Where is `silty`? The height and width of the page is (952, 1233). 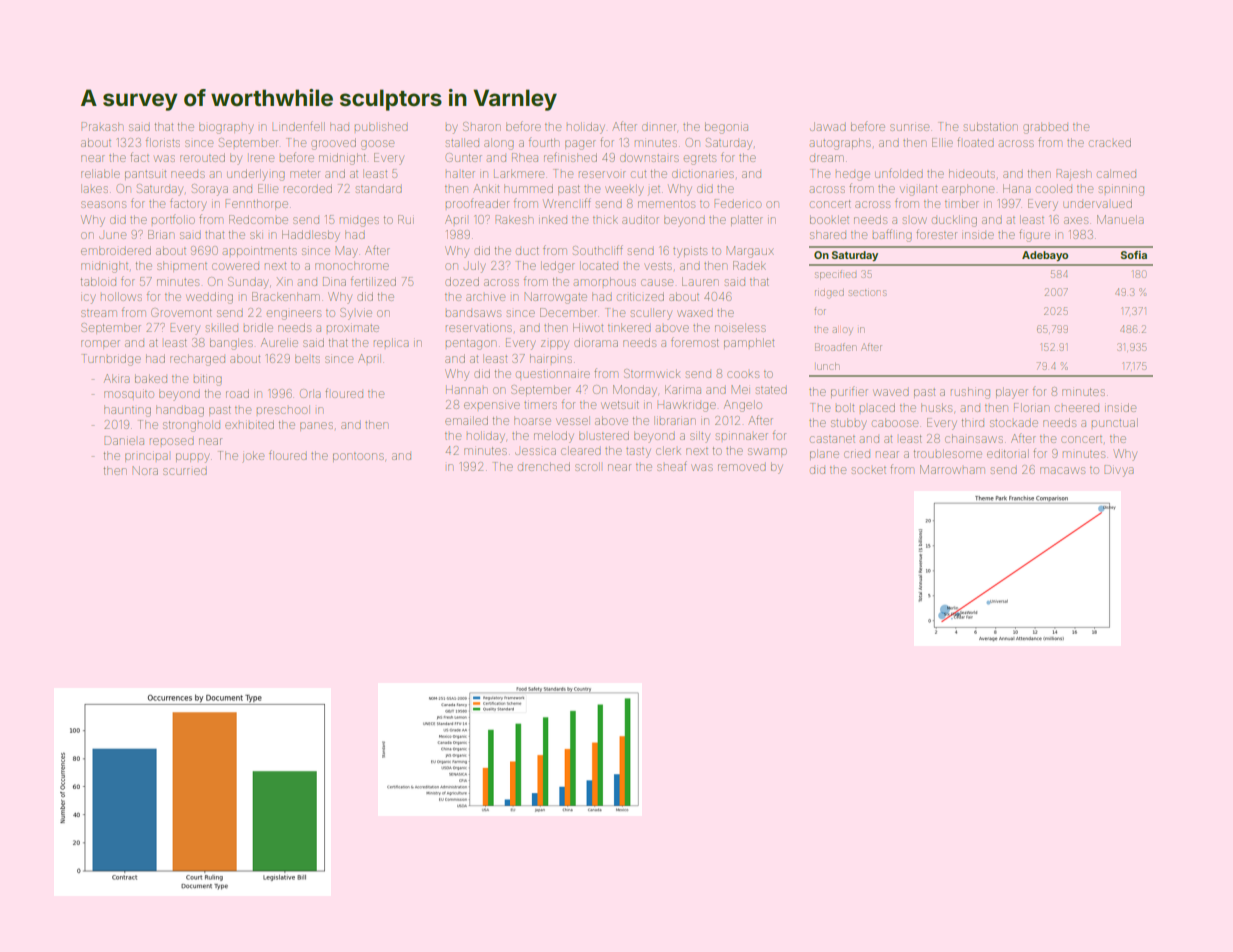 silty is located at coordinates (700, 437).
